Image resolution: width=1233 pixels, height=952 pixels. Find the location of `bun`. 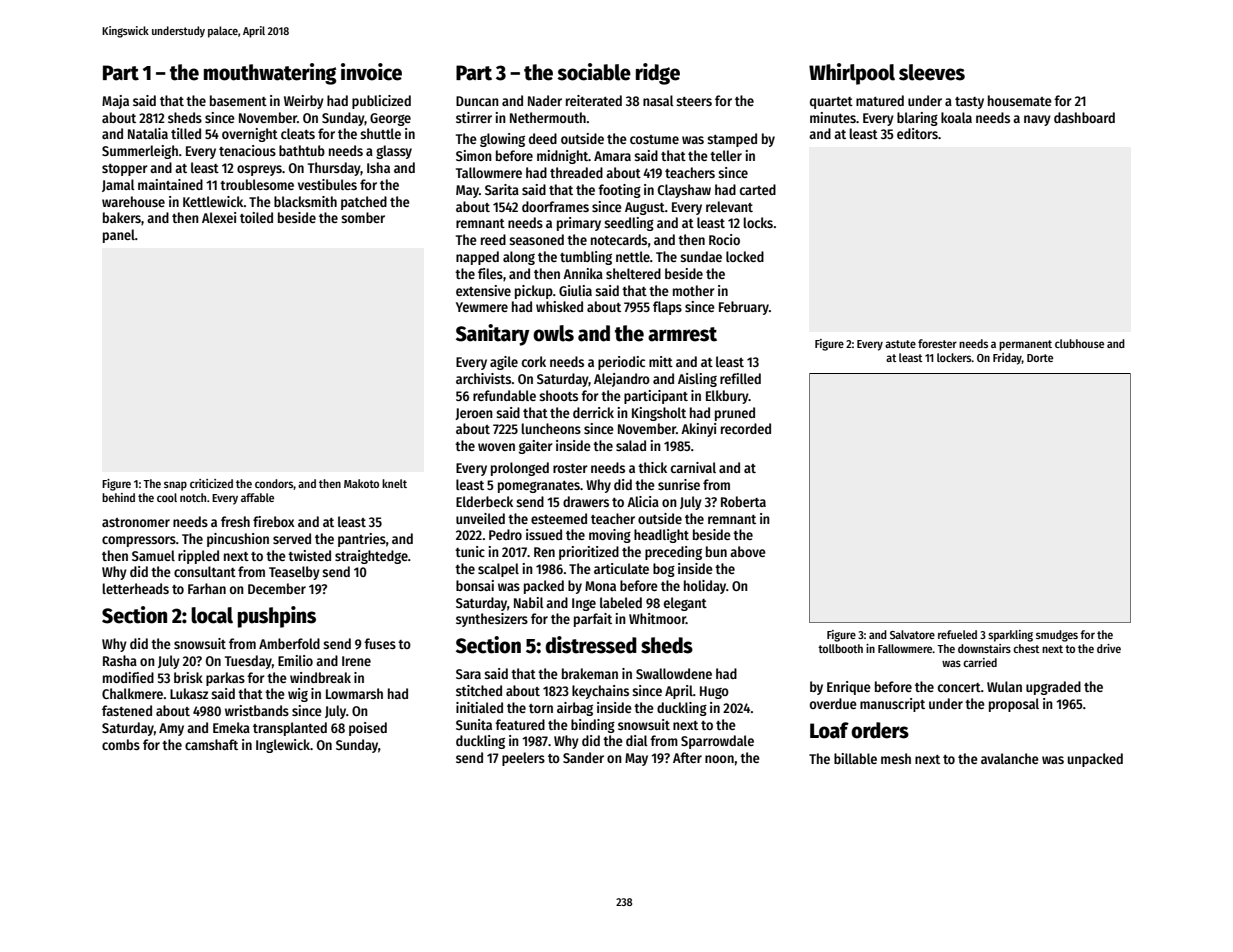

bun is located at coordinates (716, 551).
